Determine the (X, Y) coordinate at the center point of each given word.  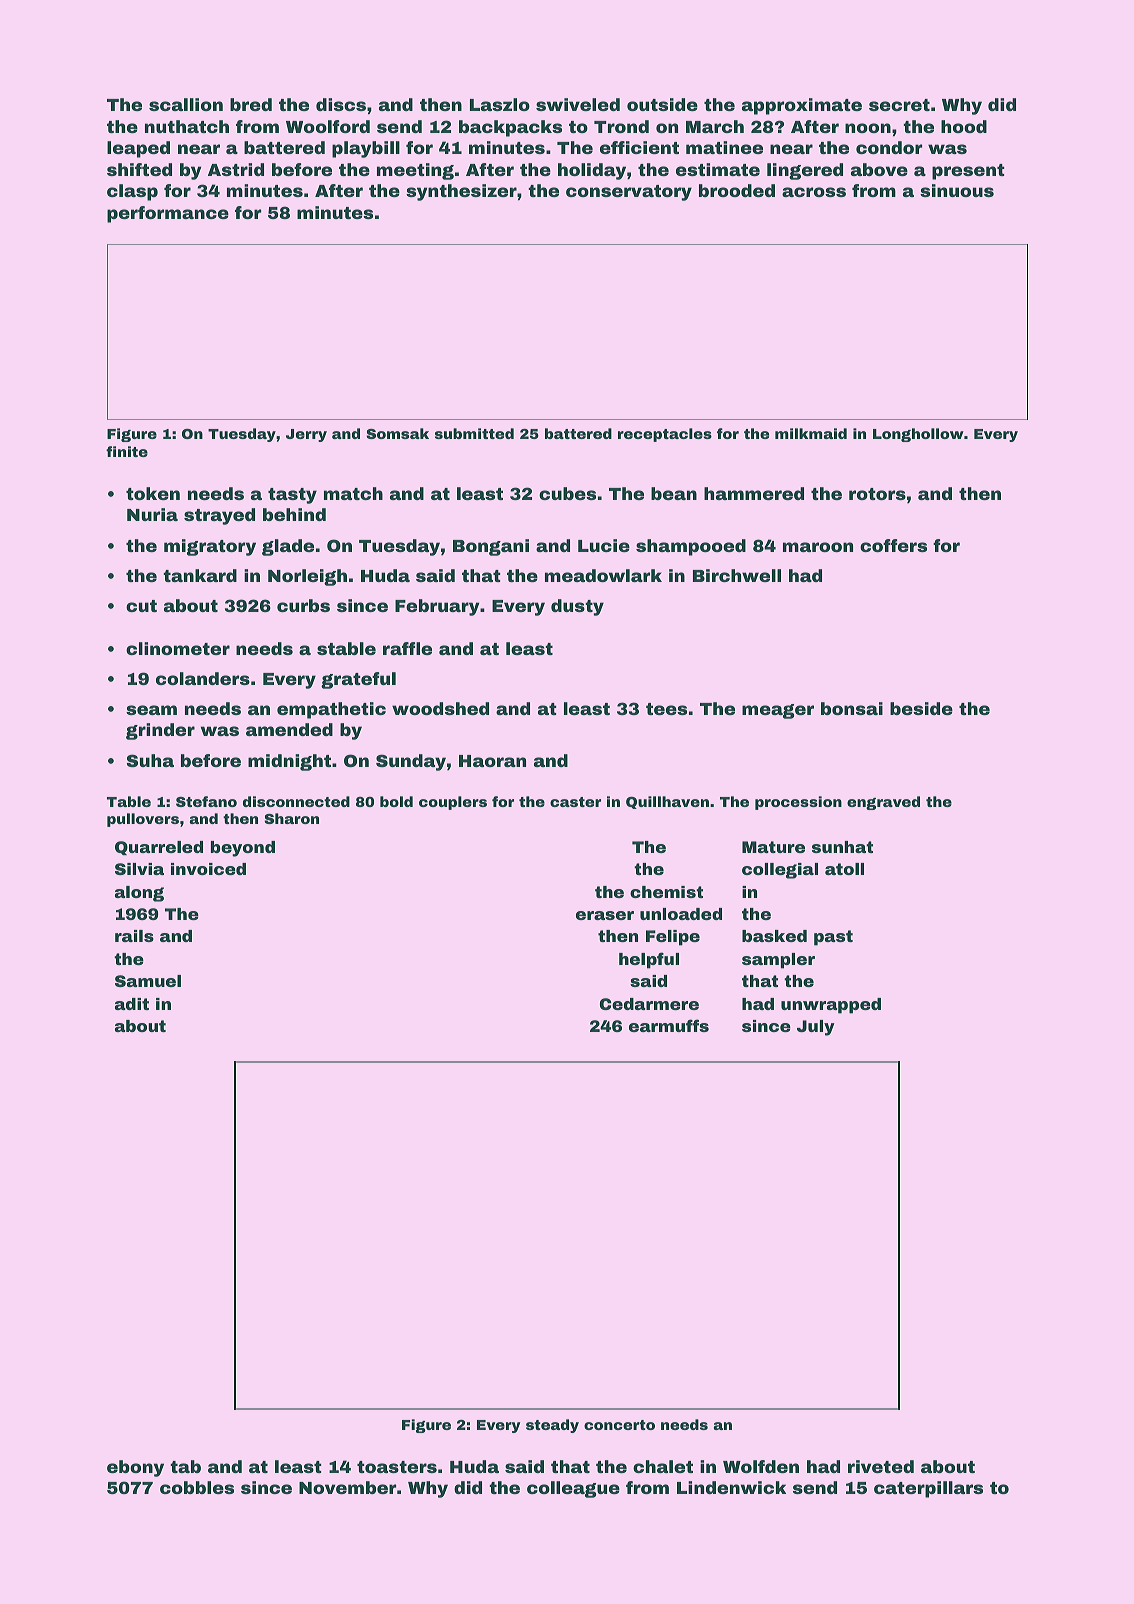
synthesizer (461, 192)
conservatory (629, 193)
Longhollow (918, 435)
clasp (132, 192)
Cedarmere (649, 1004)
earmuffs (669, 1025)
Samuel (148, 981)
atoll (844, 869)
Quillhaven (667, 802)
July (816, 1028)
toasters (397, 1467)
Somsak (397, 433)
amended (289, 729)
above (879, 169)
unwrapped (831, 1006)
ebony (135, 1468)
